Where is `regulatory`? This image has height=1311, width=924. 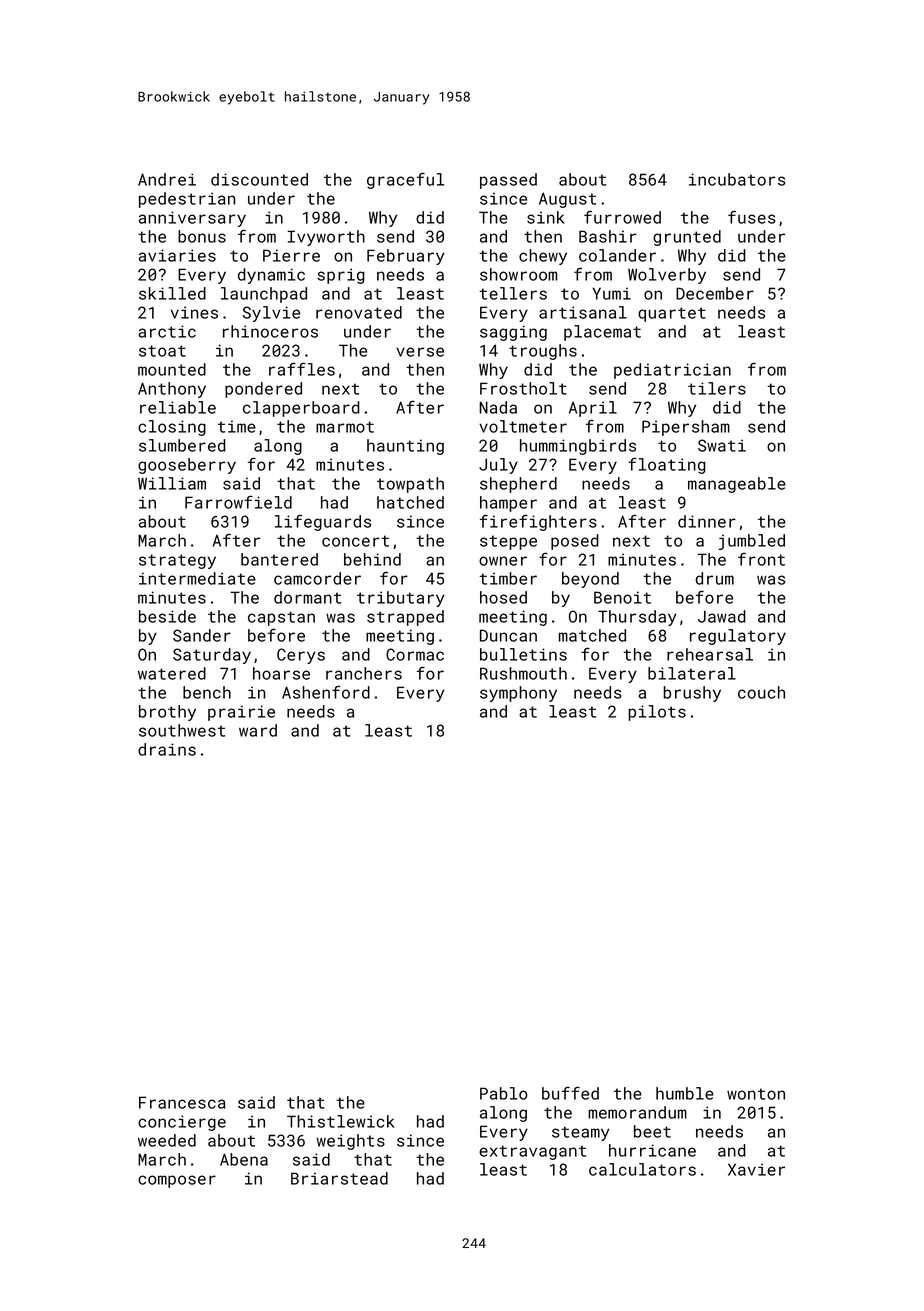 regulatory is located at coordinates (738, 637).
